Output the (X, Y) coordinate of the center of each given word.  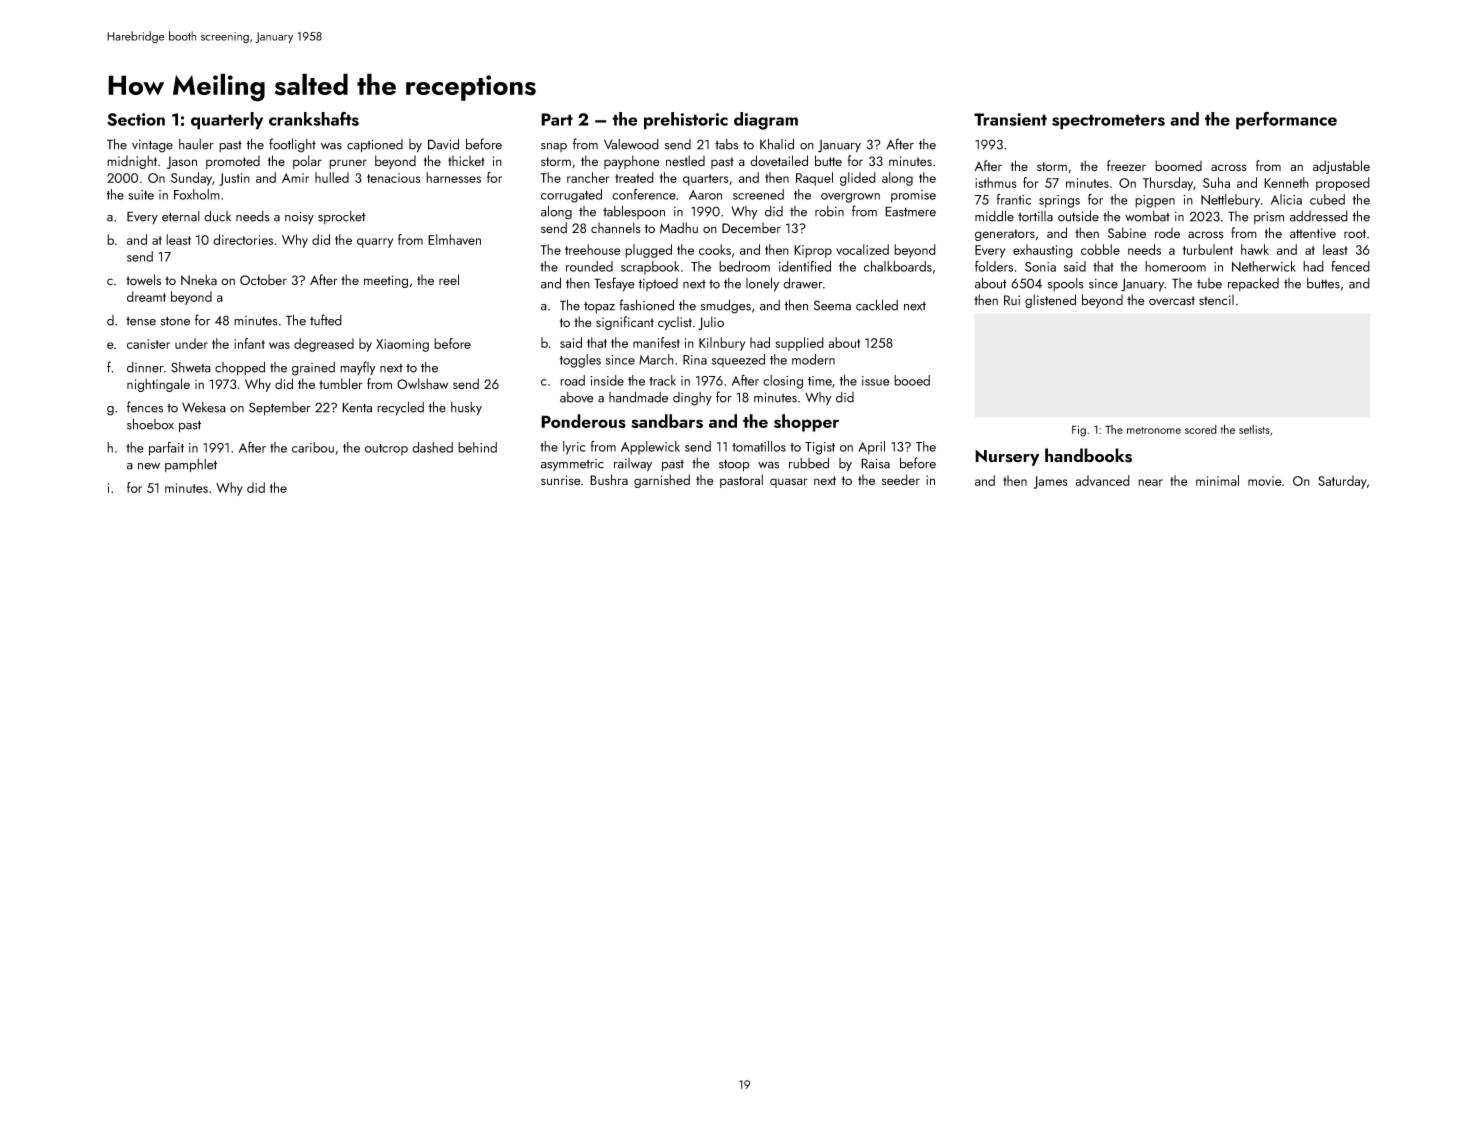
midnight (132, 162)
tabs (726, 144)
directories (243, 239)
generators (1005, 235)
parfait (166, 449)
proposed (1343, 184)
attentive (1313, 233)
